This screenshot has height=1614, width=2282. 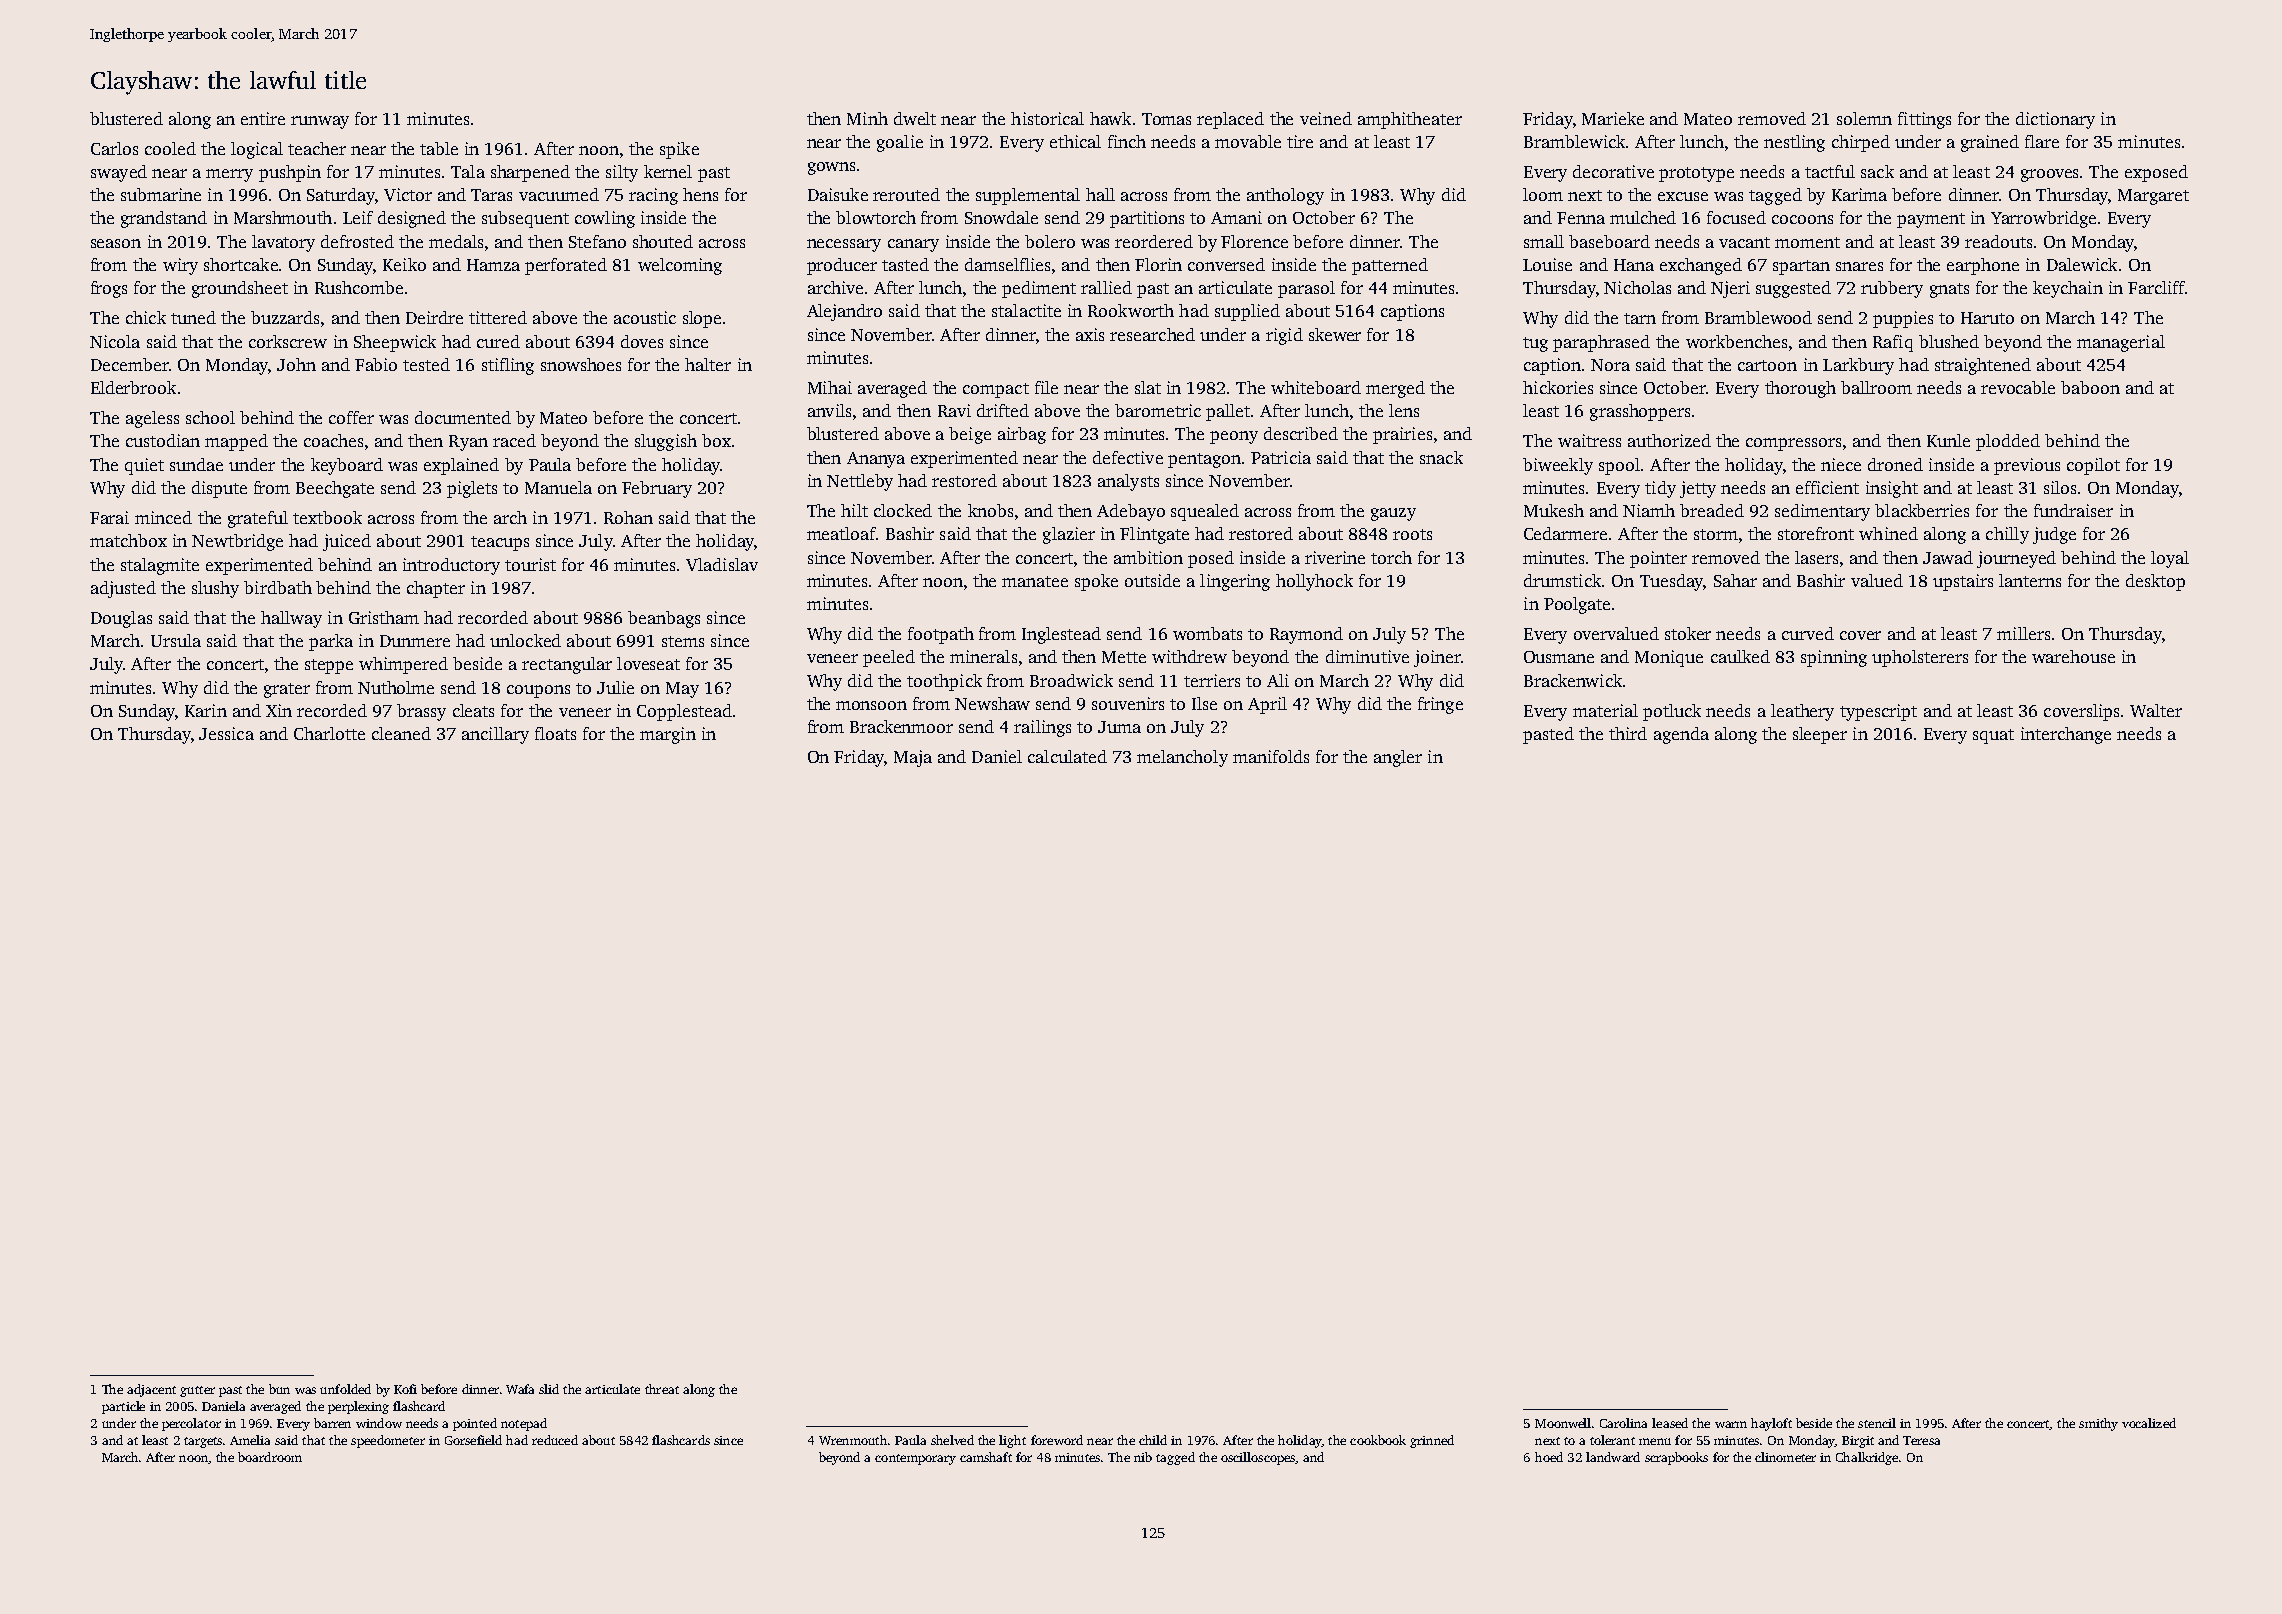 I want to click on moment, so click(x=1807, y=242).
